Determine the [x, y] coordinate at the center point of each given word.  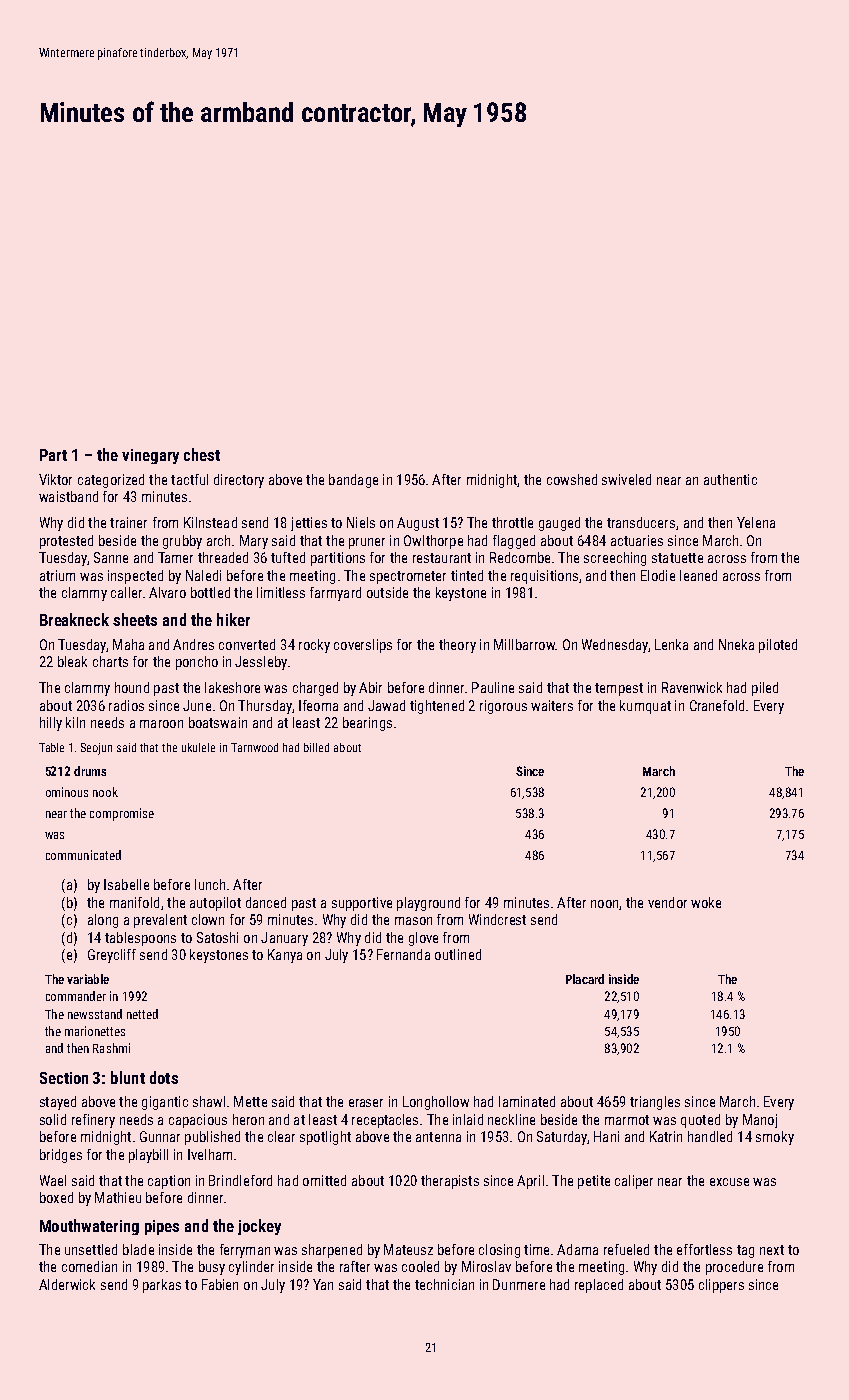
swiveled [626, 479]
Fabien [220, 1284]
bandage [353, 481]
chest [202, 454]
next [772, 1250]
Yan [323, 1284]
